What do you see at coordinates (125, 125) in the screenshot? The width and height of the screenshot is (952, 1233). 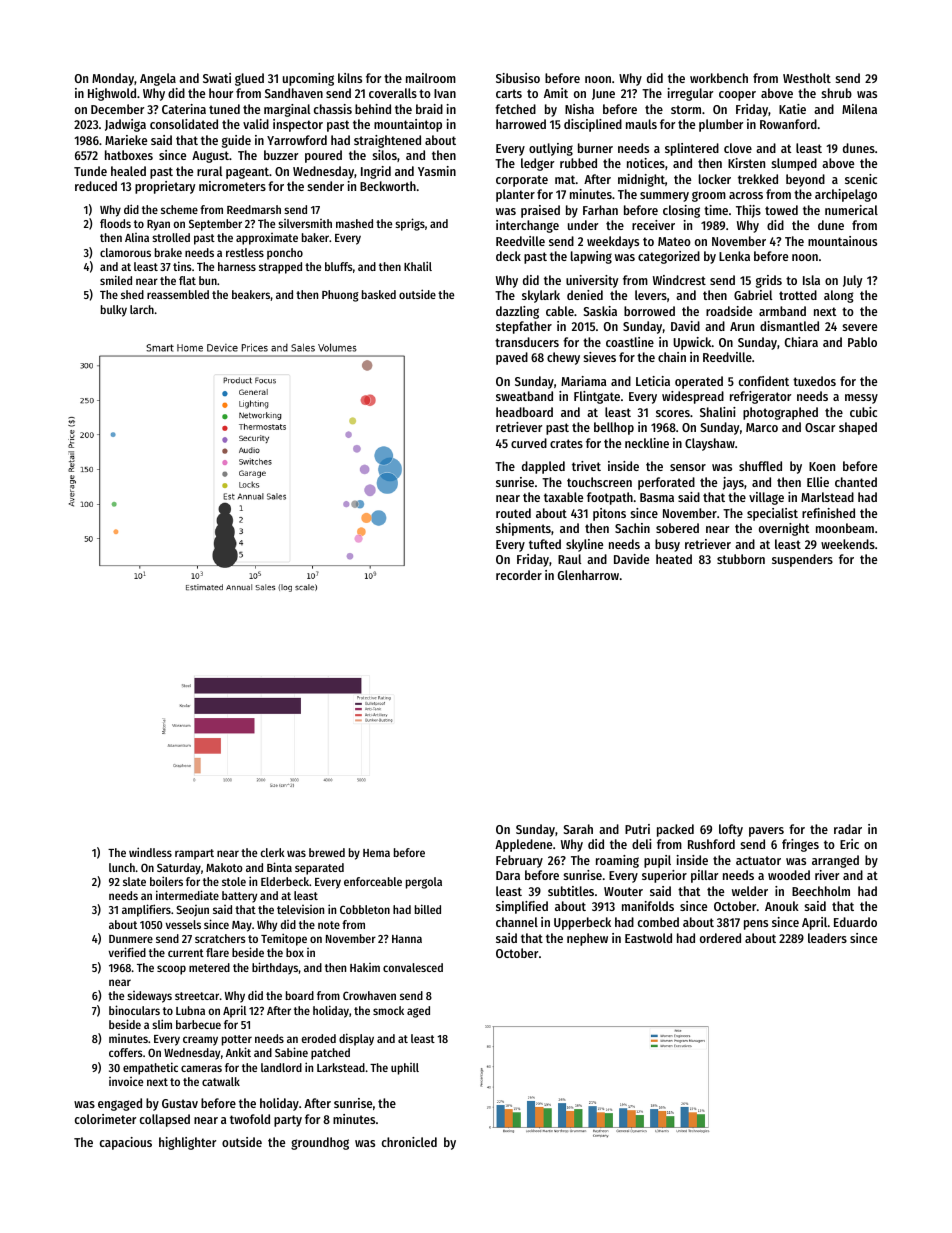 I see `Jadwiga` at bounding box center [125, 125].
